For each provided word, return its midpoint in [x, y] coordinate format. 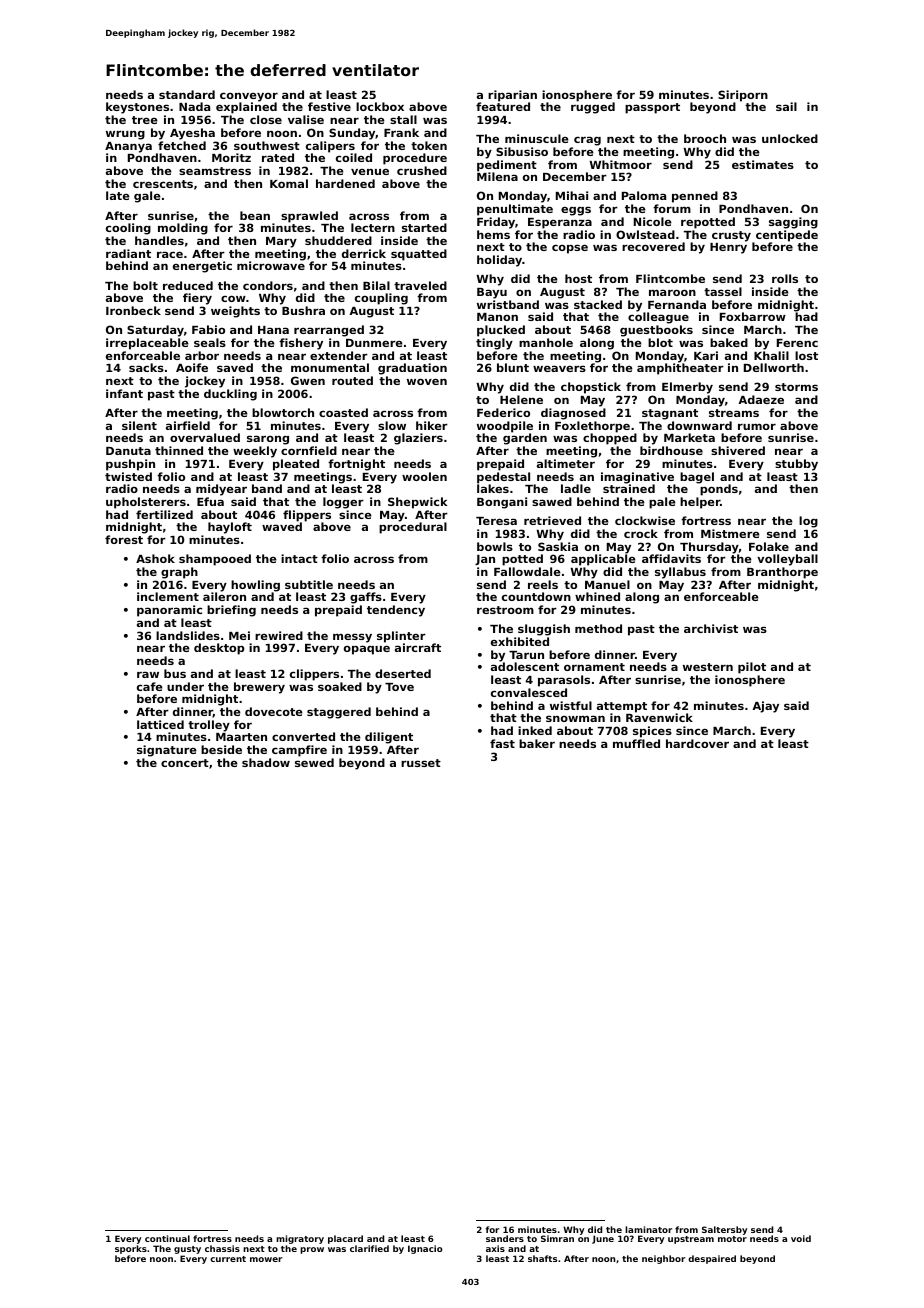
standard [187, 94]
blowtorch [283, 412]
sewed [314, 762]
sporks [131, 1249]
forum [672, 208]
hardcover [697, 743]
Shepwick [418, 503]
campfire [299, 751]
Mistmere [730, 533]
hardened [345, 183]
